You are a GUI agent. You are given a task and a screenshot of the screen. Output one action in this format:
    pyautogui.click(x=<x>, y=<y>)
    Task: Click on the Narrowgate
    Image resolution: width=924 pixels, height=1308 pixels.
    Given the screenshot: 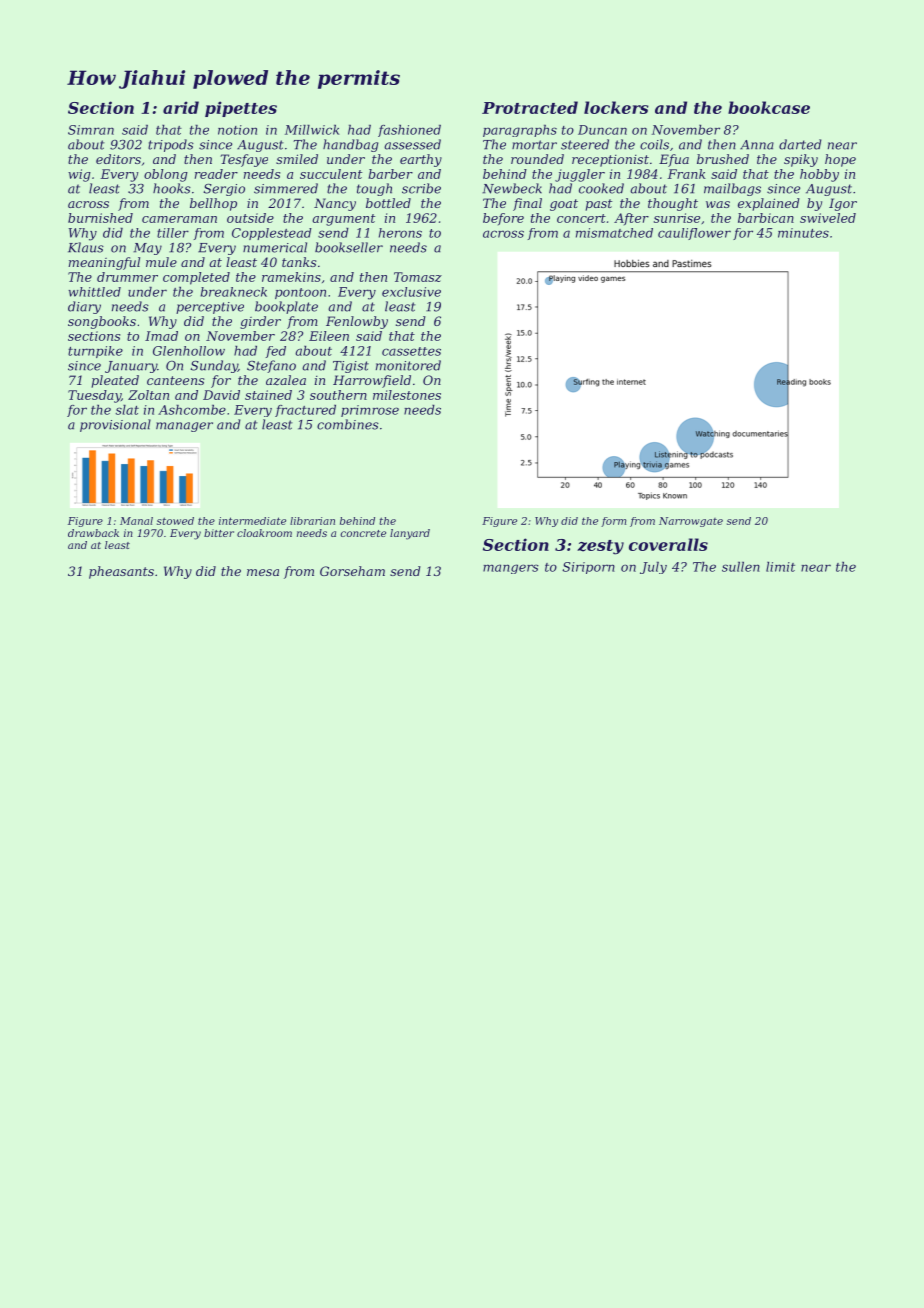 What is the action you would take?
    pyautogui.click(x=691, y=522)
